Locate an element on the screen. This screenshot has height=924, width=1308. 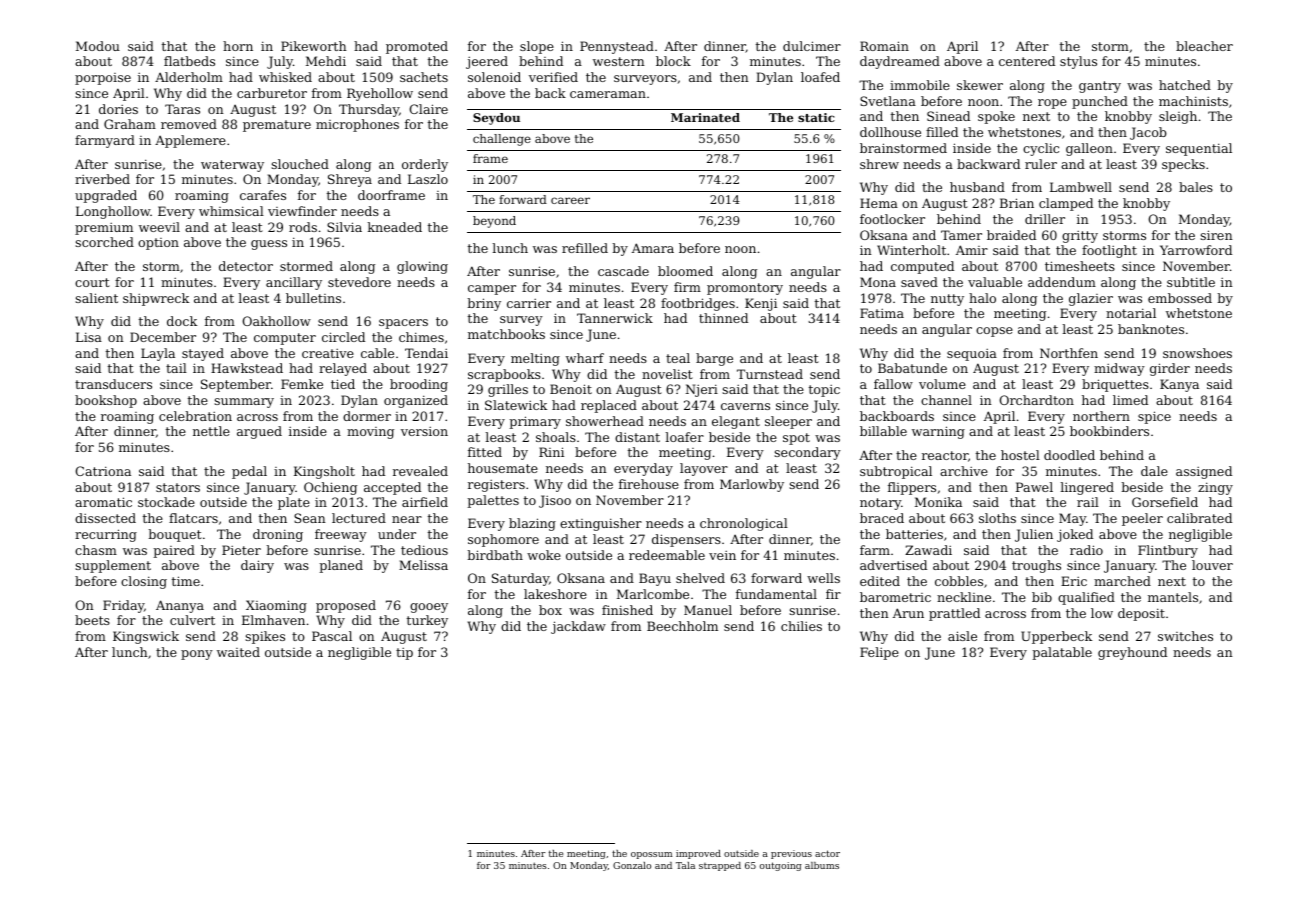
Zawadi is located at coordinates (928, 550).
